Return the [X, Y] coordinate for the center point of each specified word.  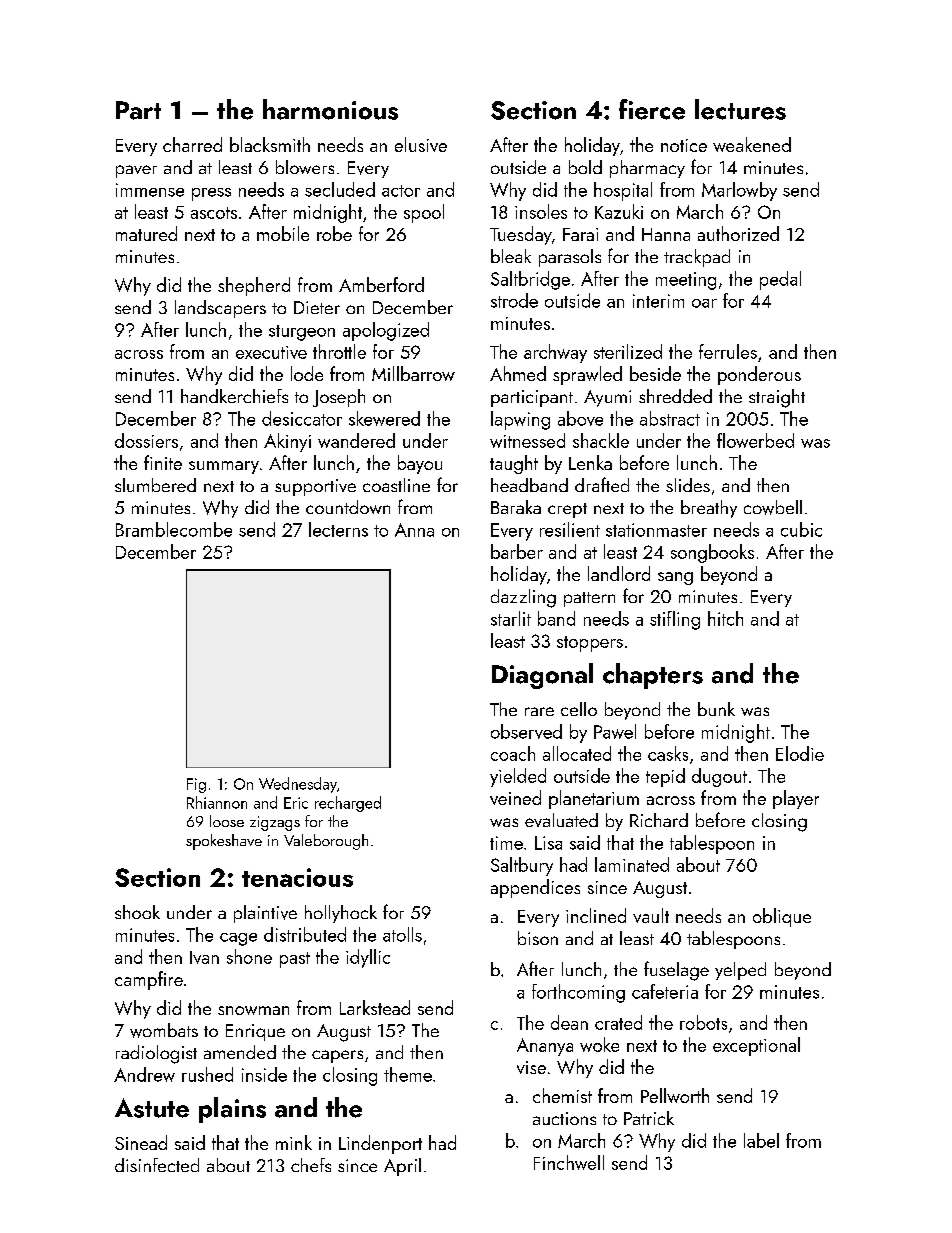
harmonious [330, 109]
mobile [283, 233]
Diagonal [542, 676]
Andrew [144, 1074]
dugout [719, 777]
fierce [652, 109]
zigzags [275, 823]
